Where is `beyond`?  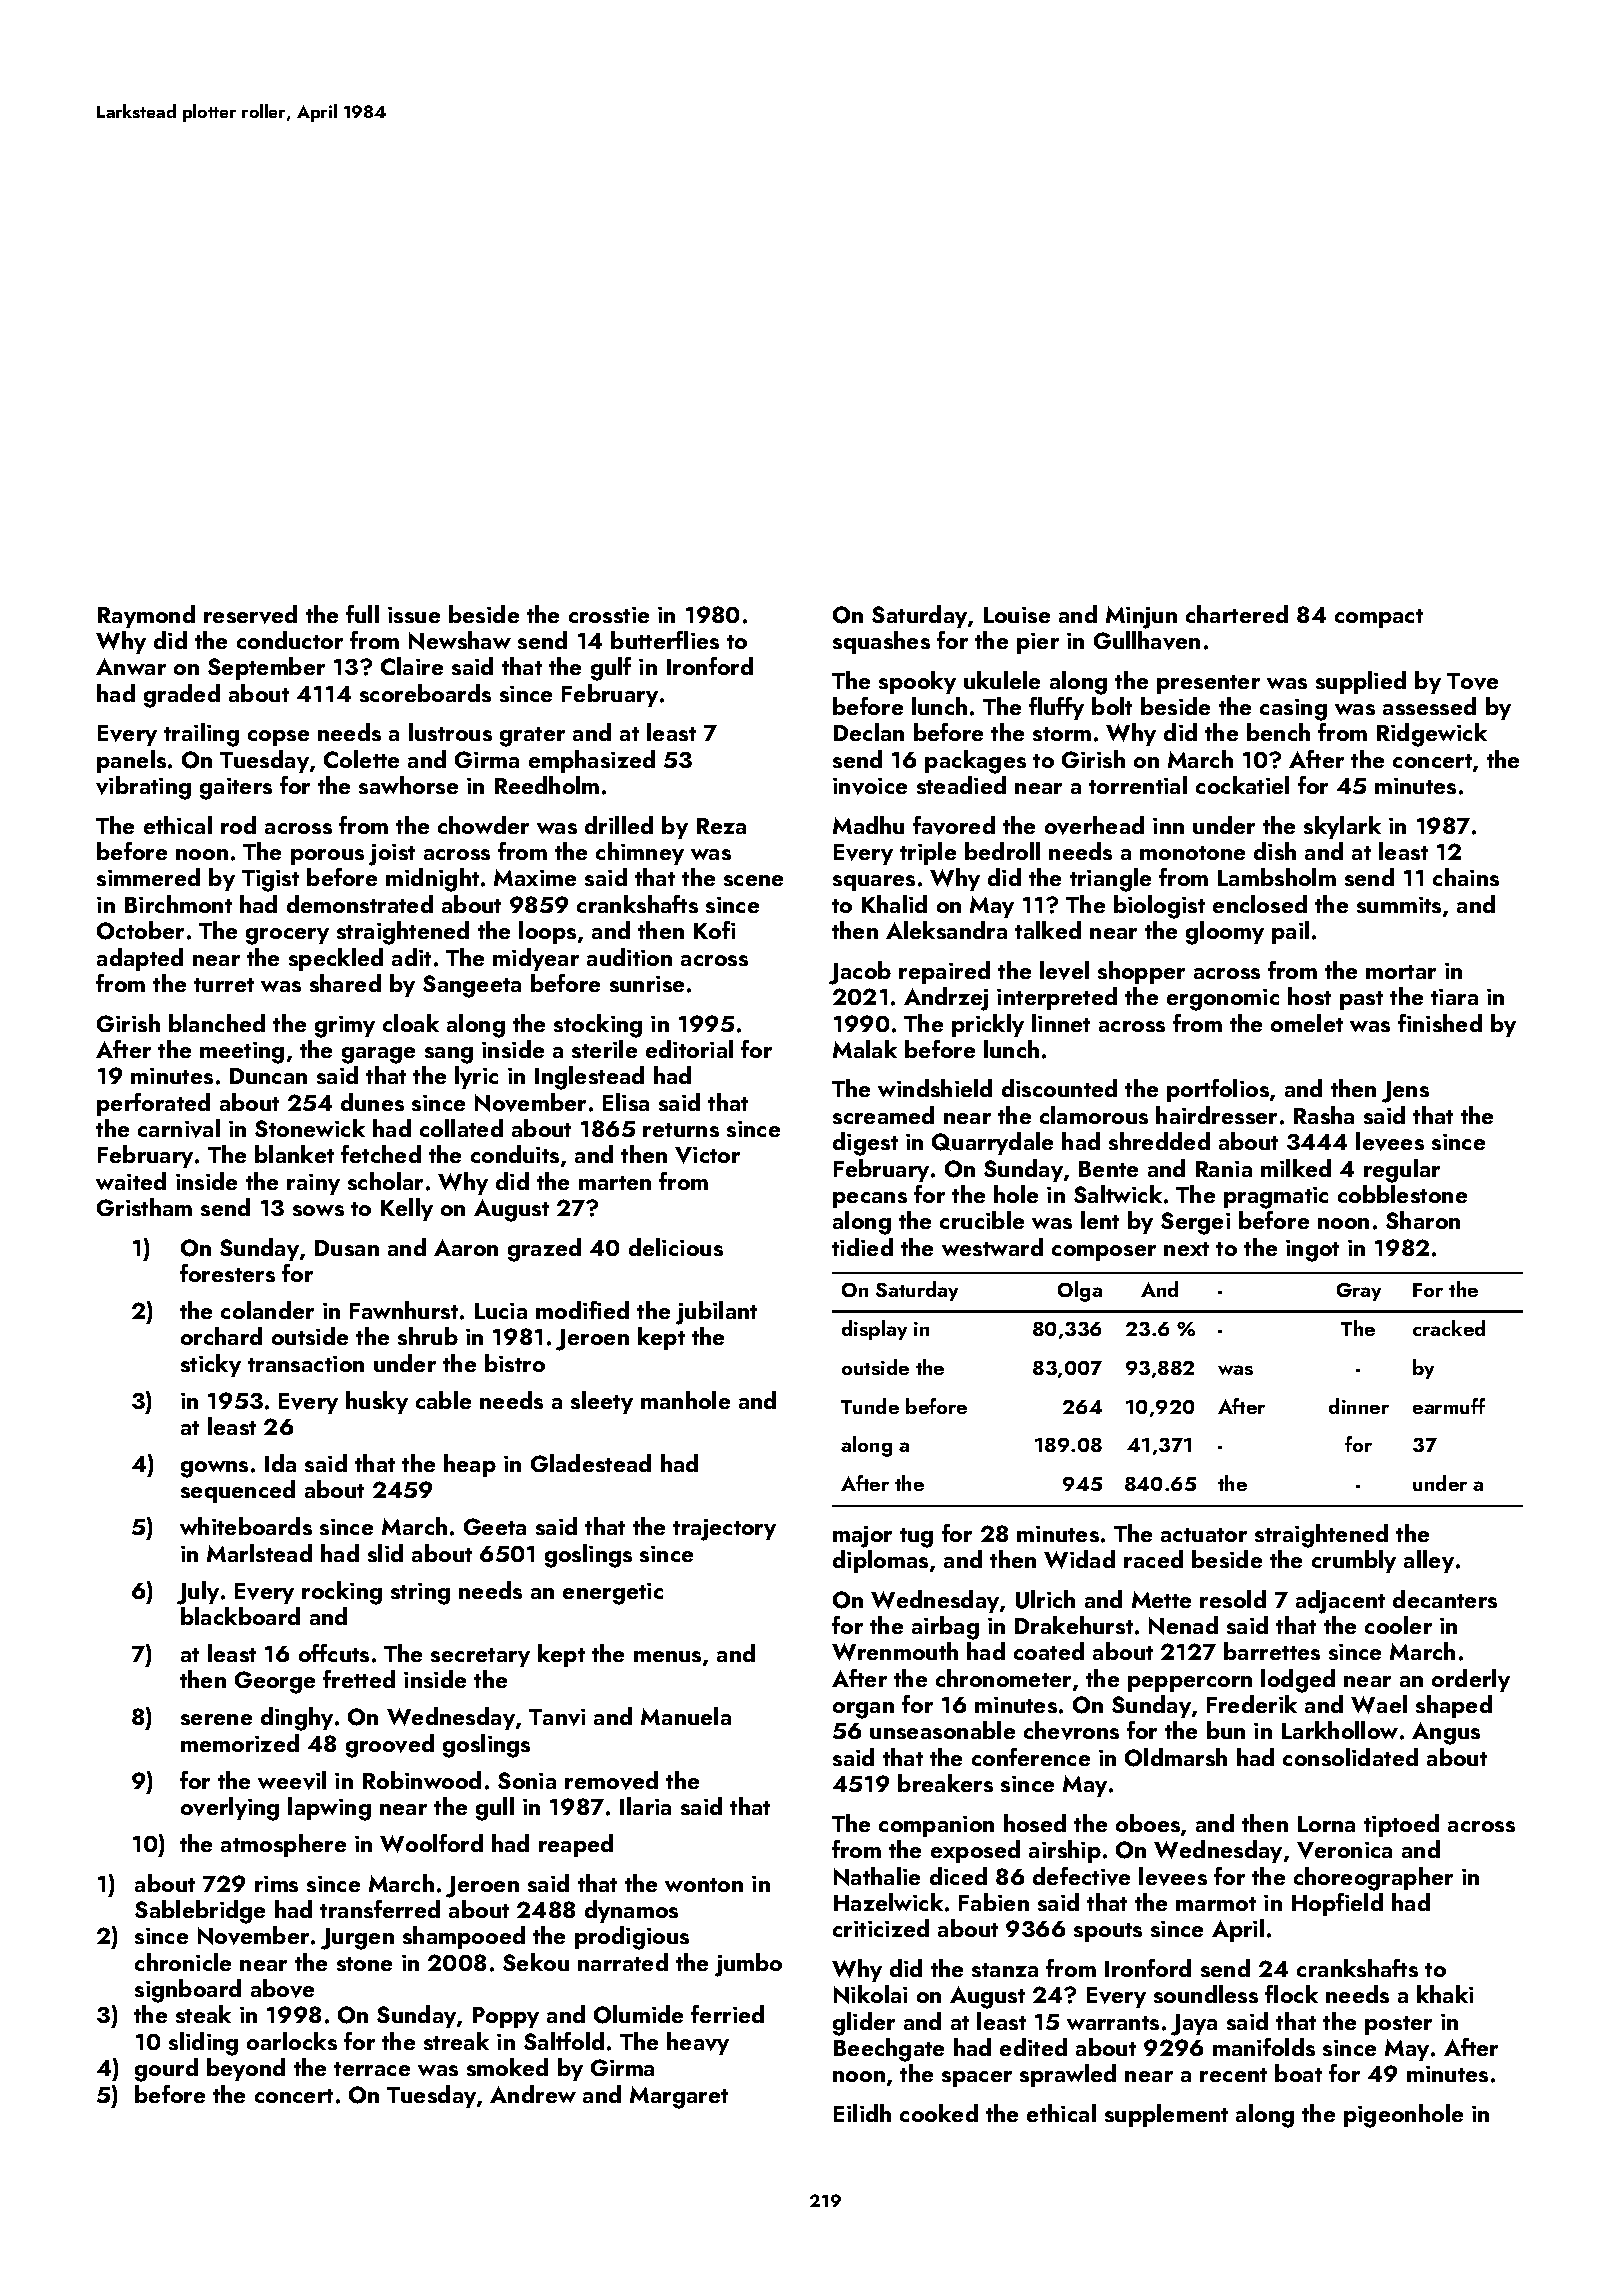
beyond is located at coordinates (246, 2069).
